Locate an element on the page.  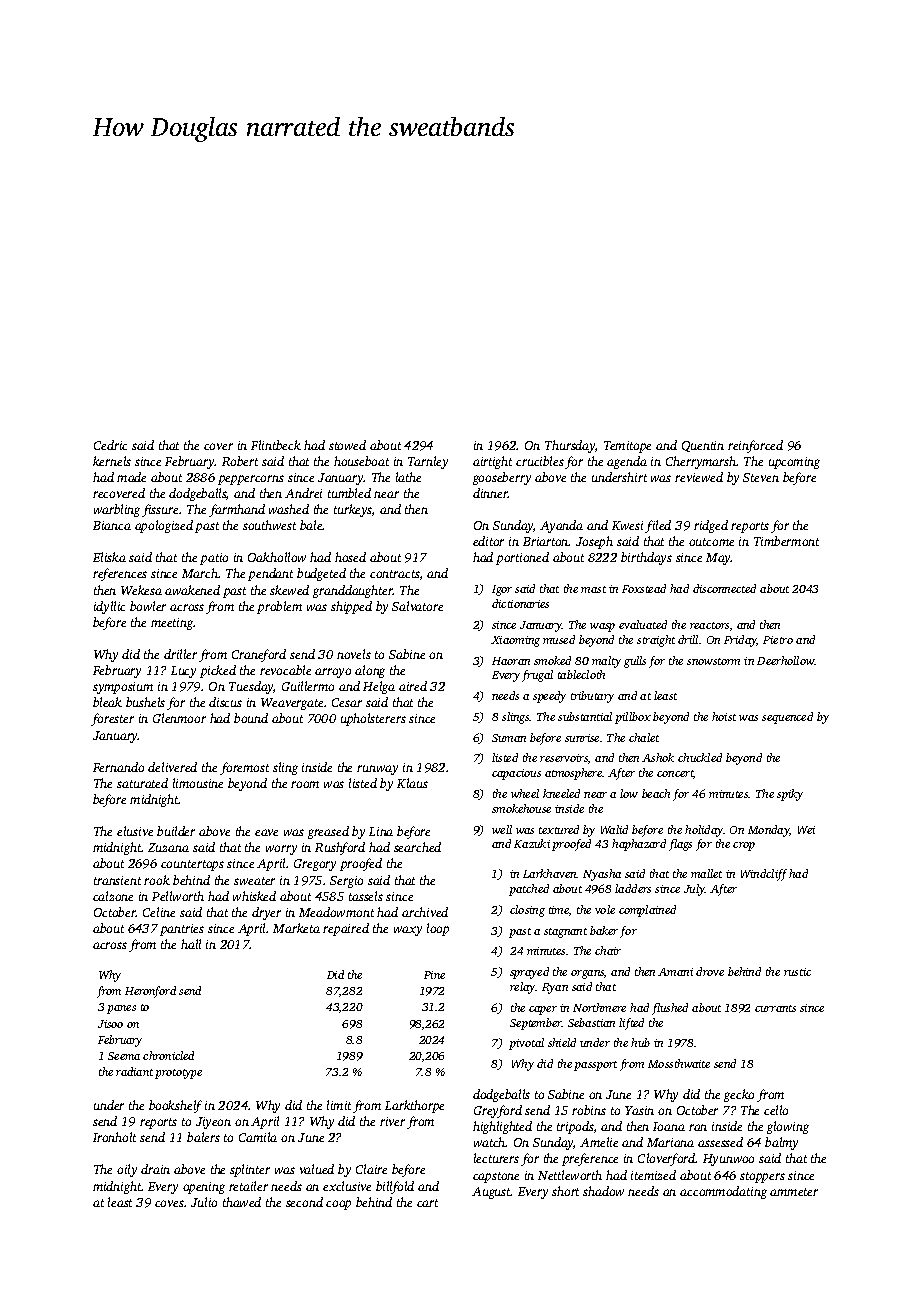
bleak is located at coordinates (107, 702).
